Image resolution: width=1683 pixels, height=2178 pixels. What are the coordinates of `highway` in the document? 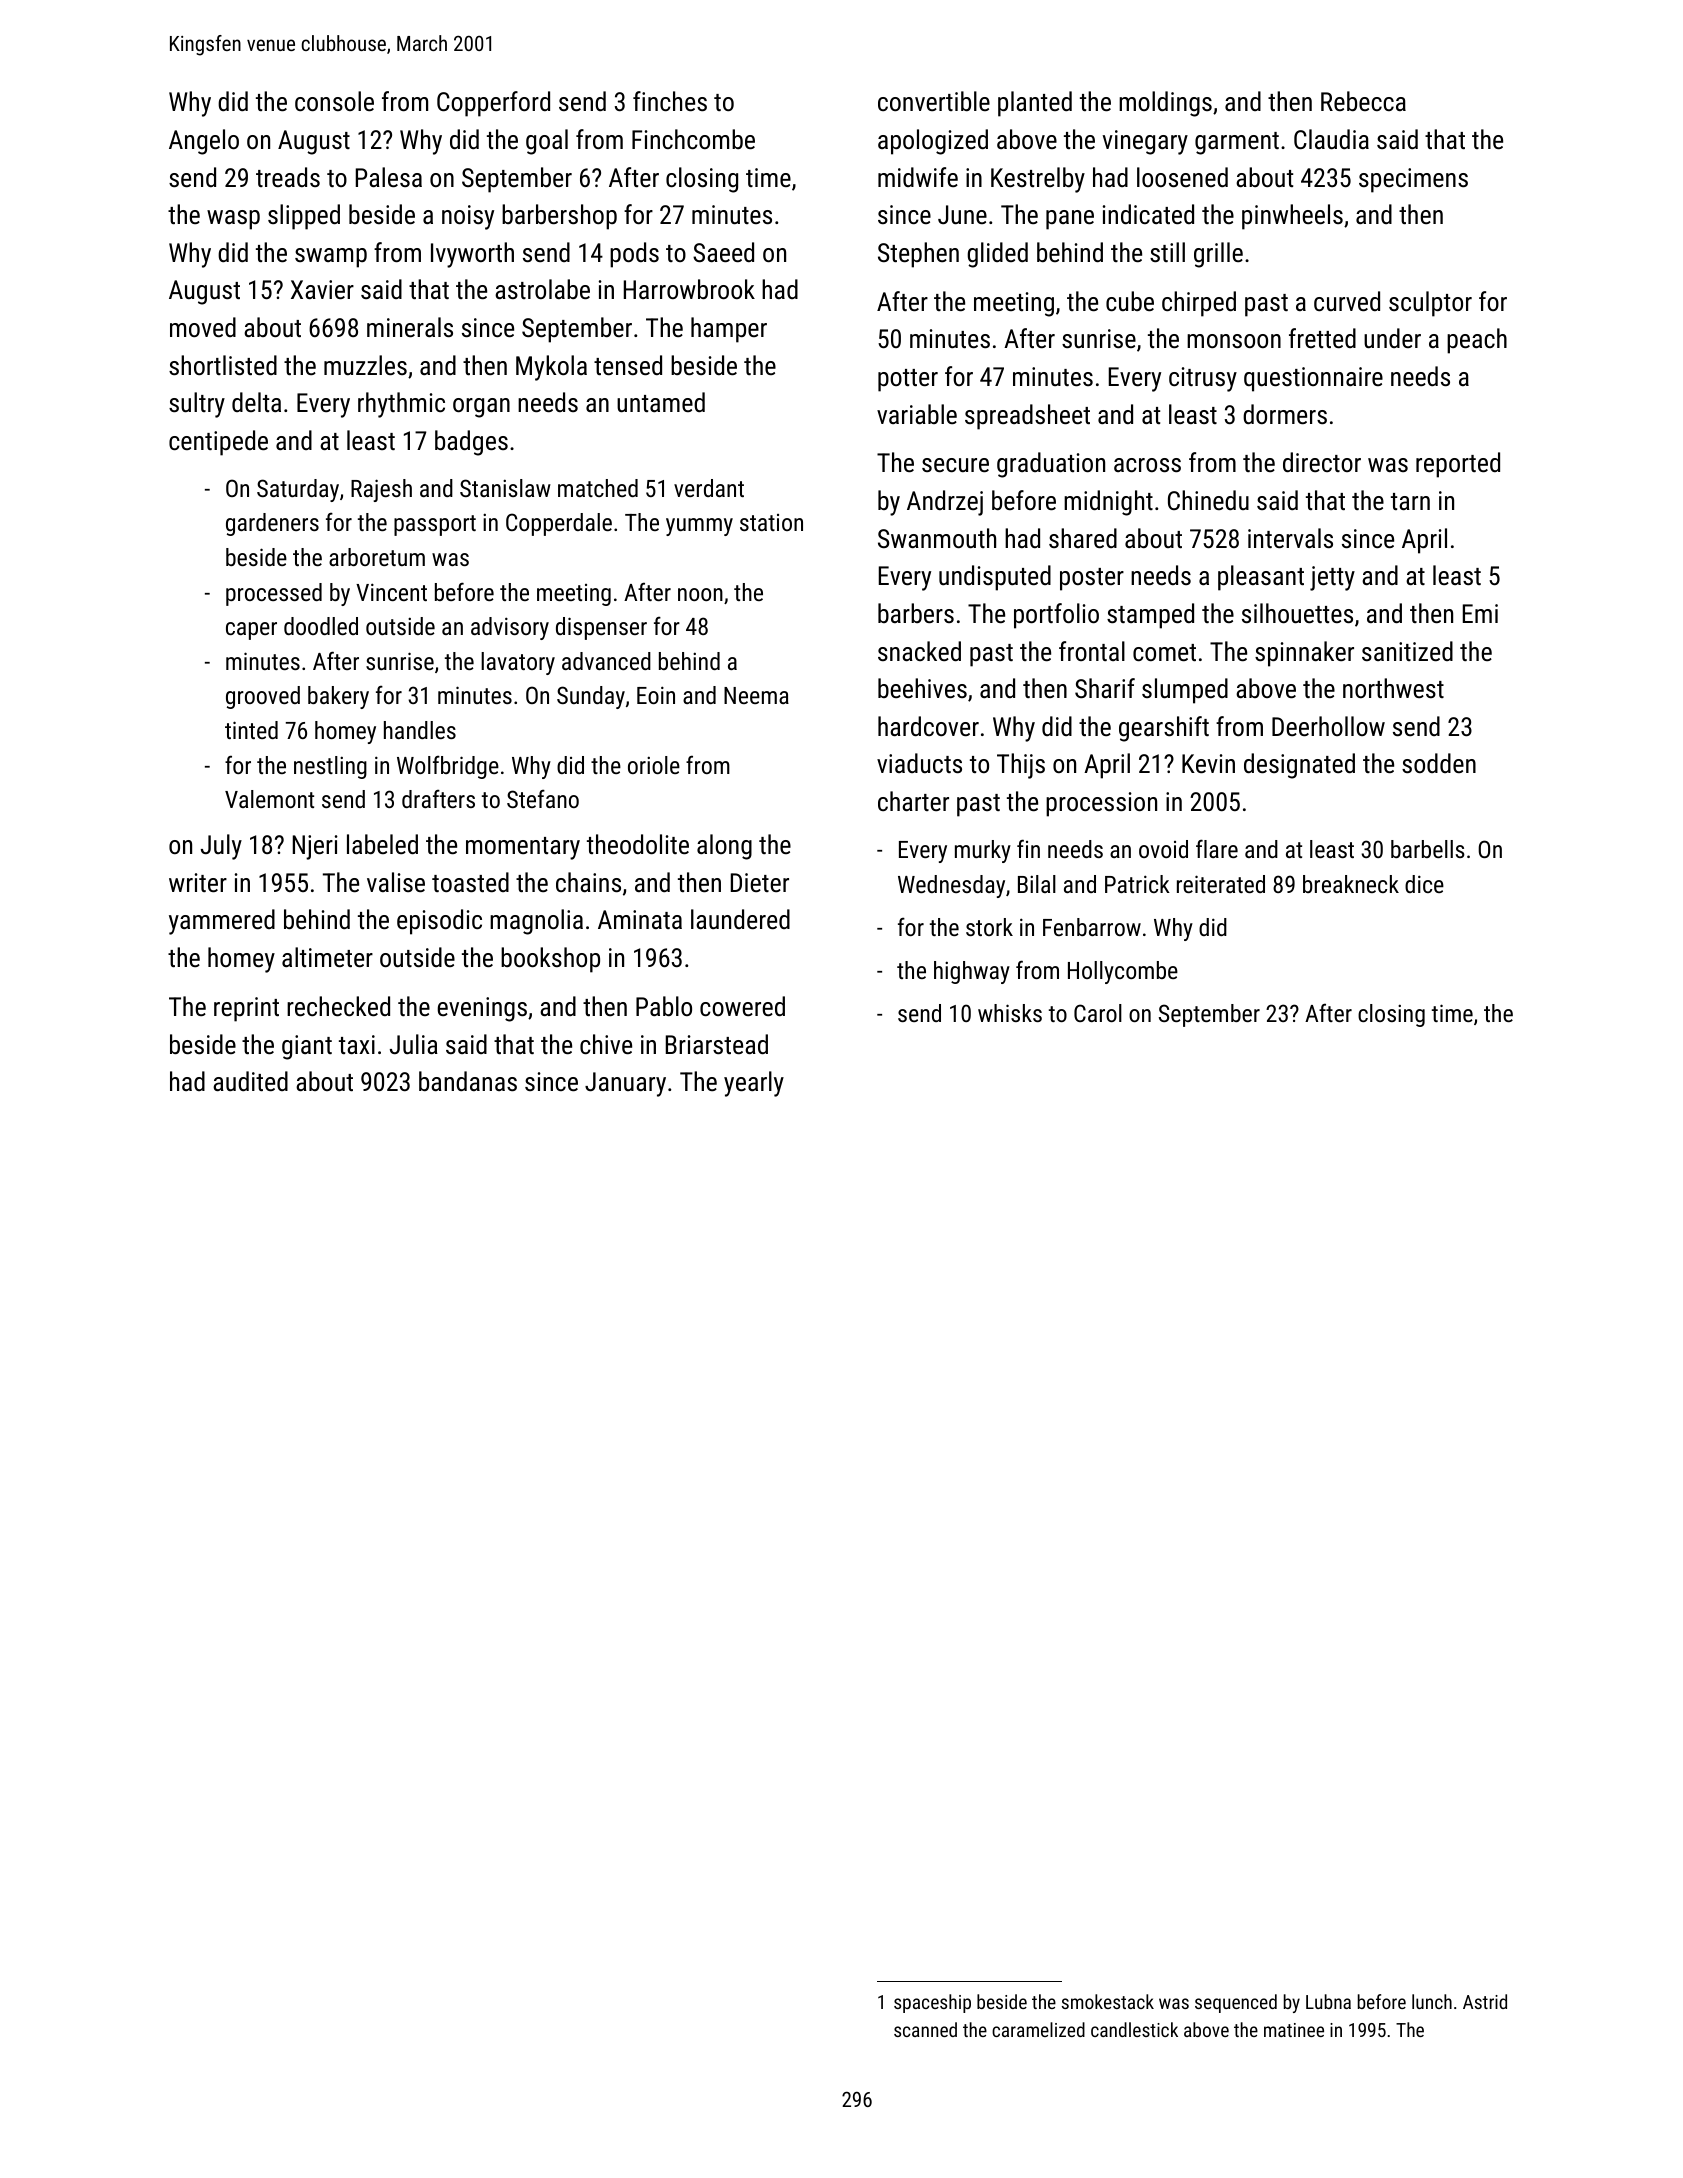 It's located at (972, 972).
